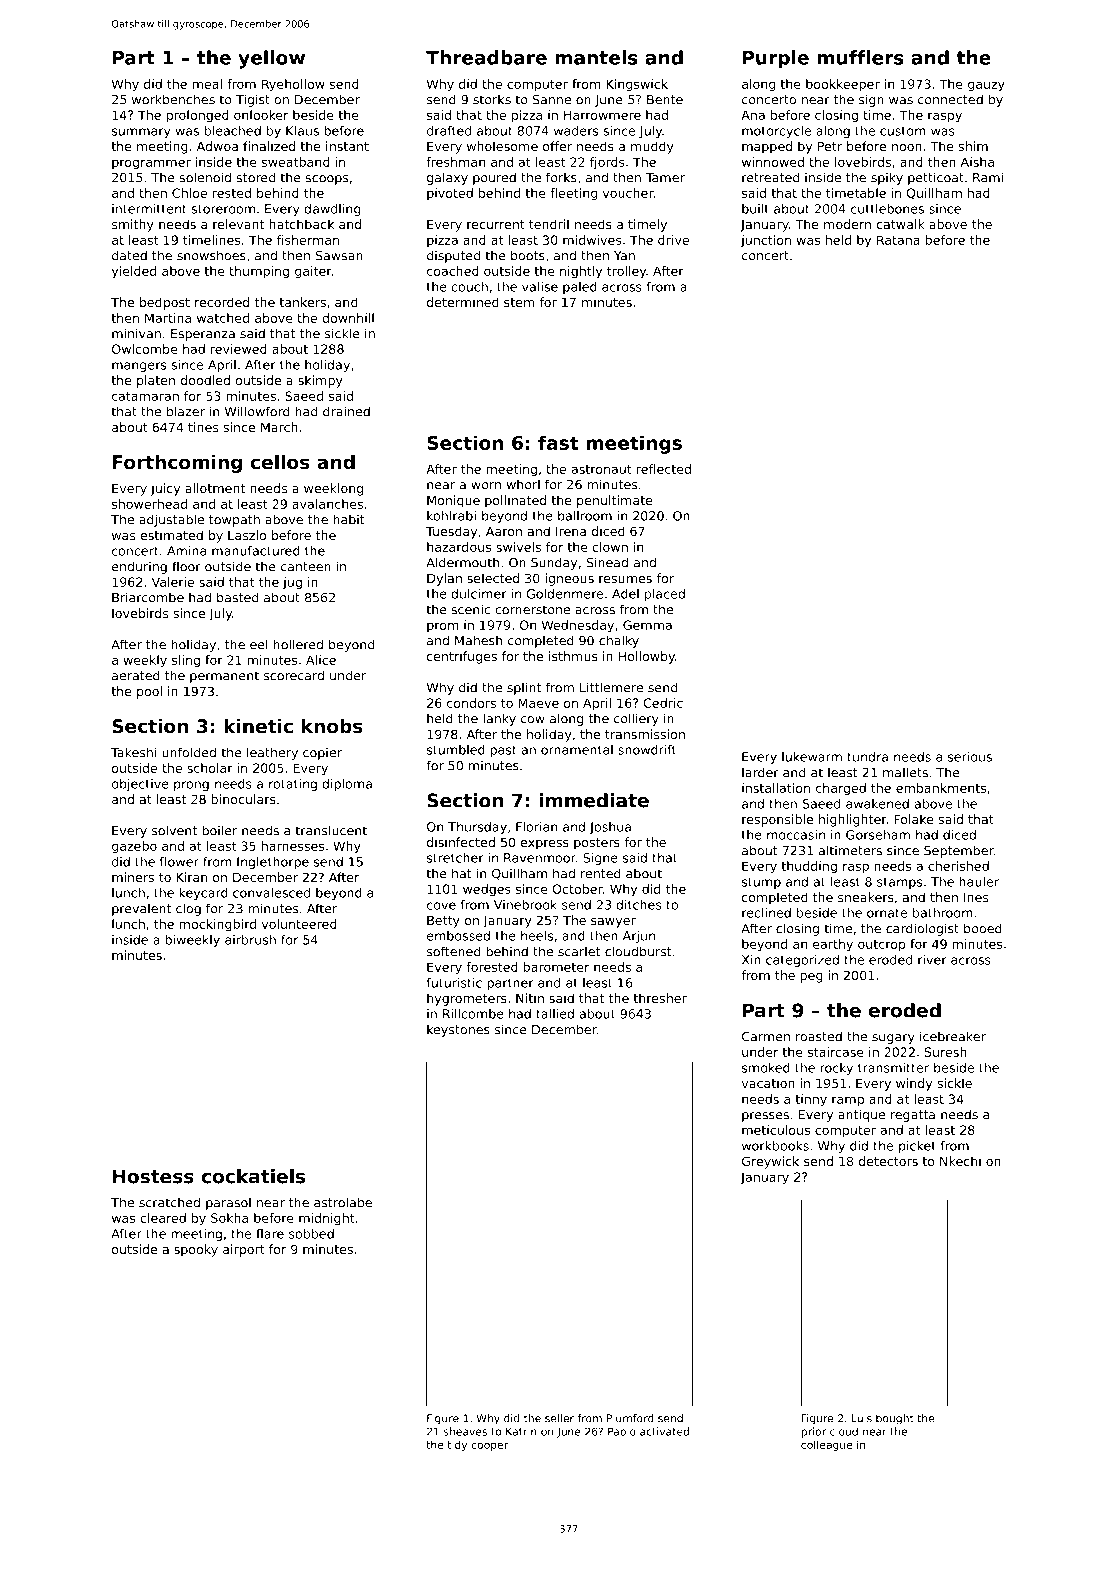 The height and width of the document is (1582, 1119). I want to click on ditches, so click(639, 905).
